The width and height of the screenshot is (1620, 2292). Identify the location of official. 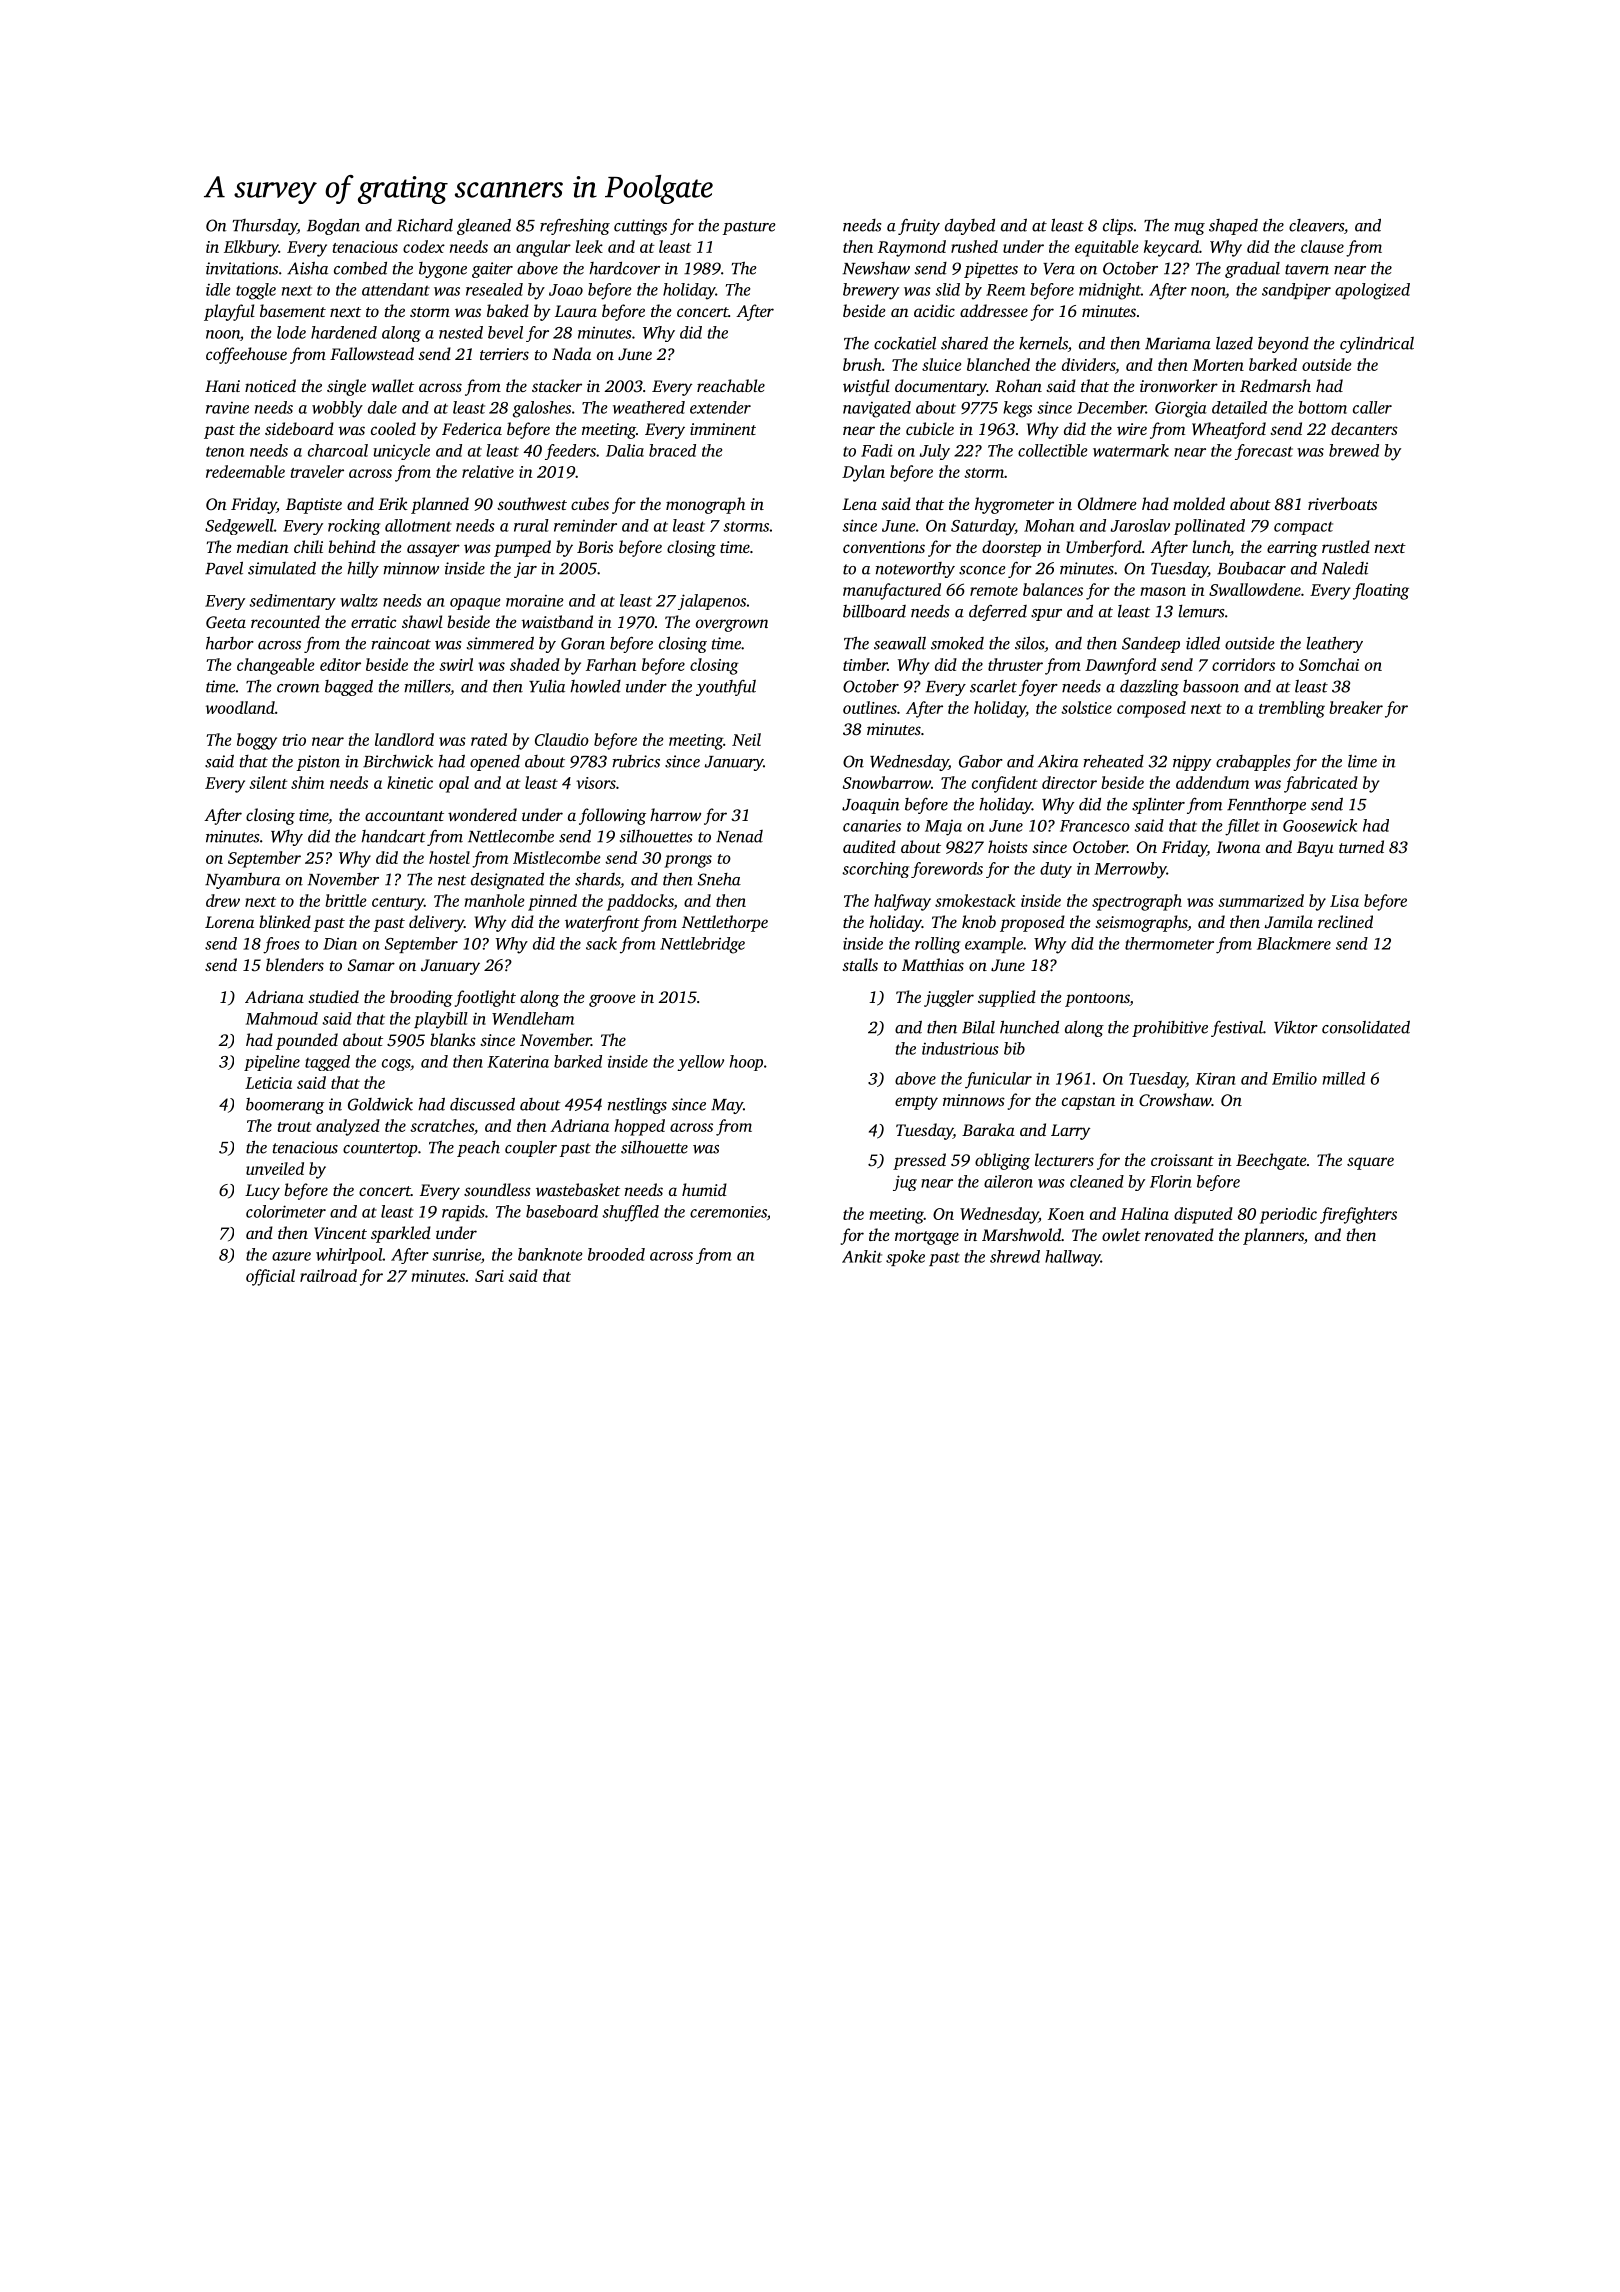
(270, 1277).
